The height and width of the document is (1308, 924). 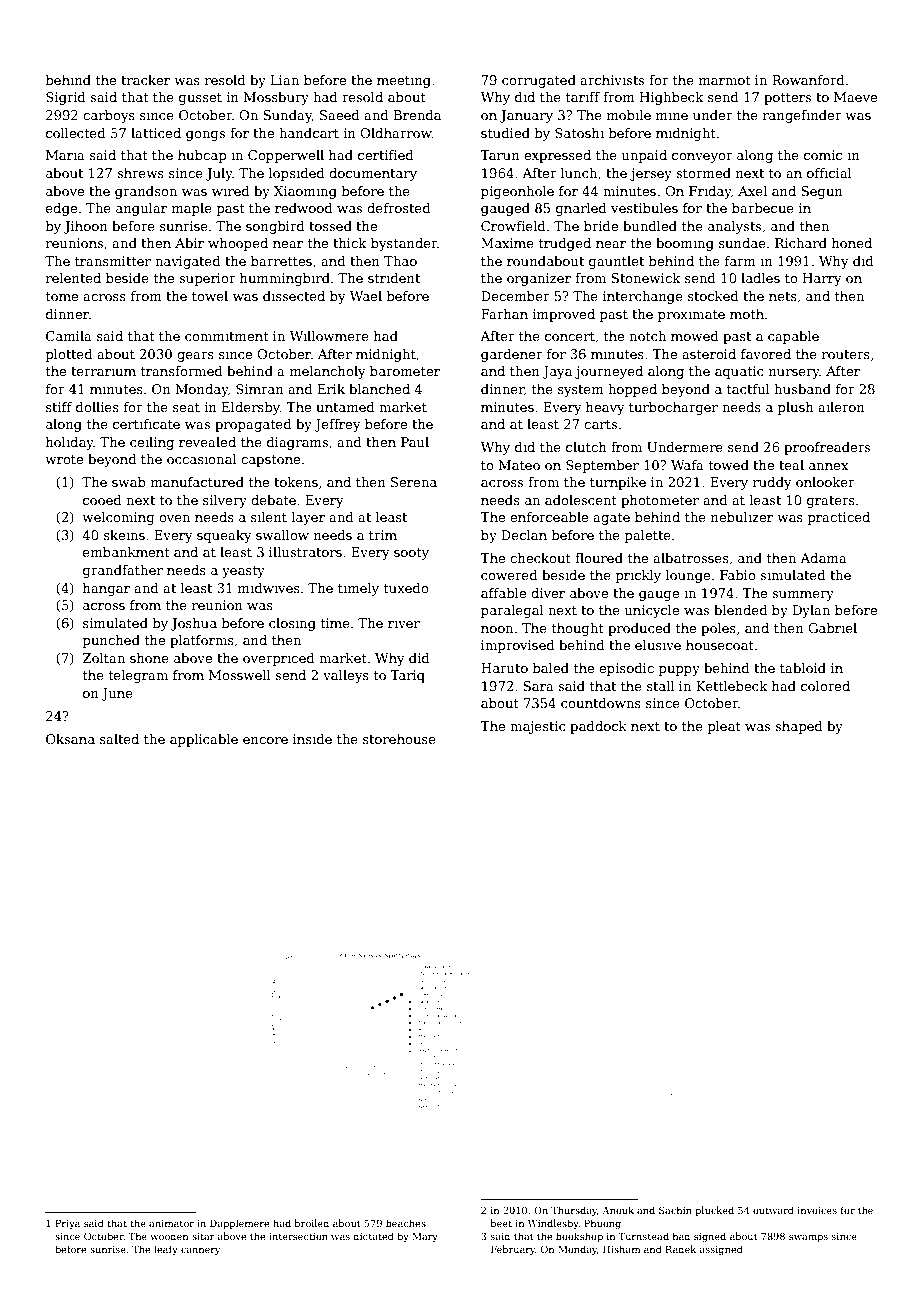 I want to click on Highbeck, so click(x=672, y=98).
